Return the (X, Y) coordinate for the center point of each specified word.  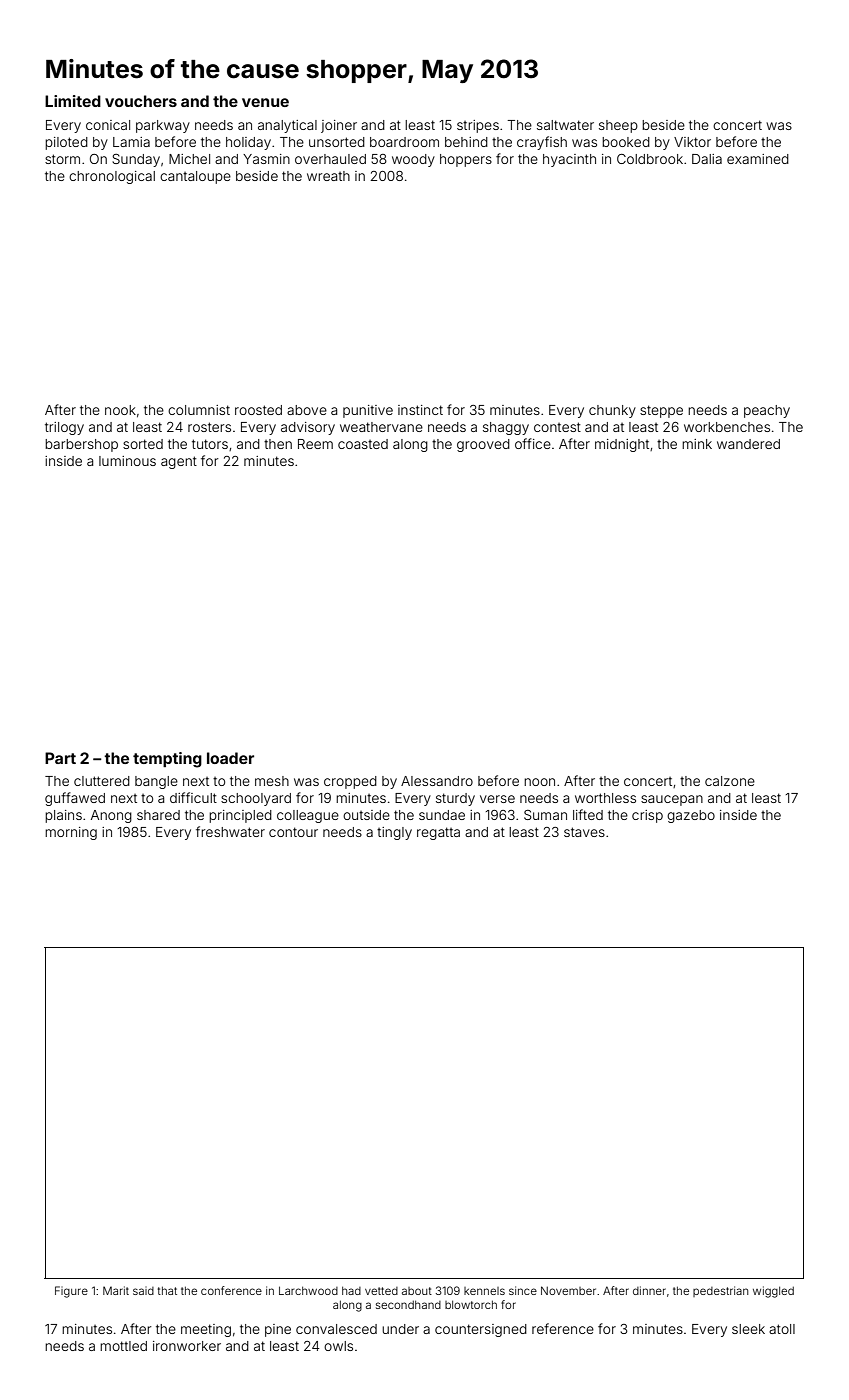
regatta (438, 833)
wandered (748, 444)
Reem (315, 444)
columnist (199, 410)
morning (71, 833)
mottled (123, 1346)
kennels (484, 1291)
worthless (605, 798)
